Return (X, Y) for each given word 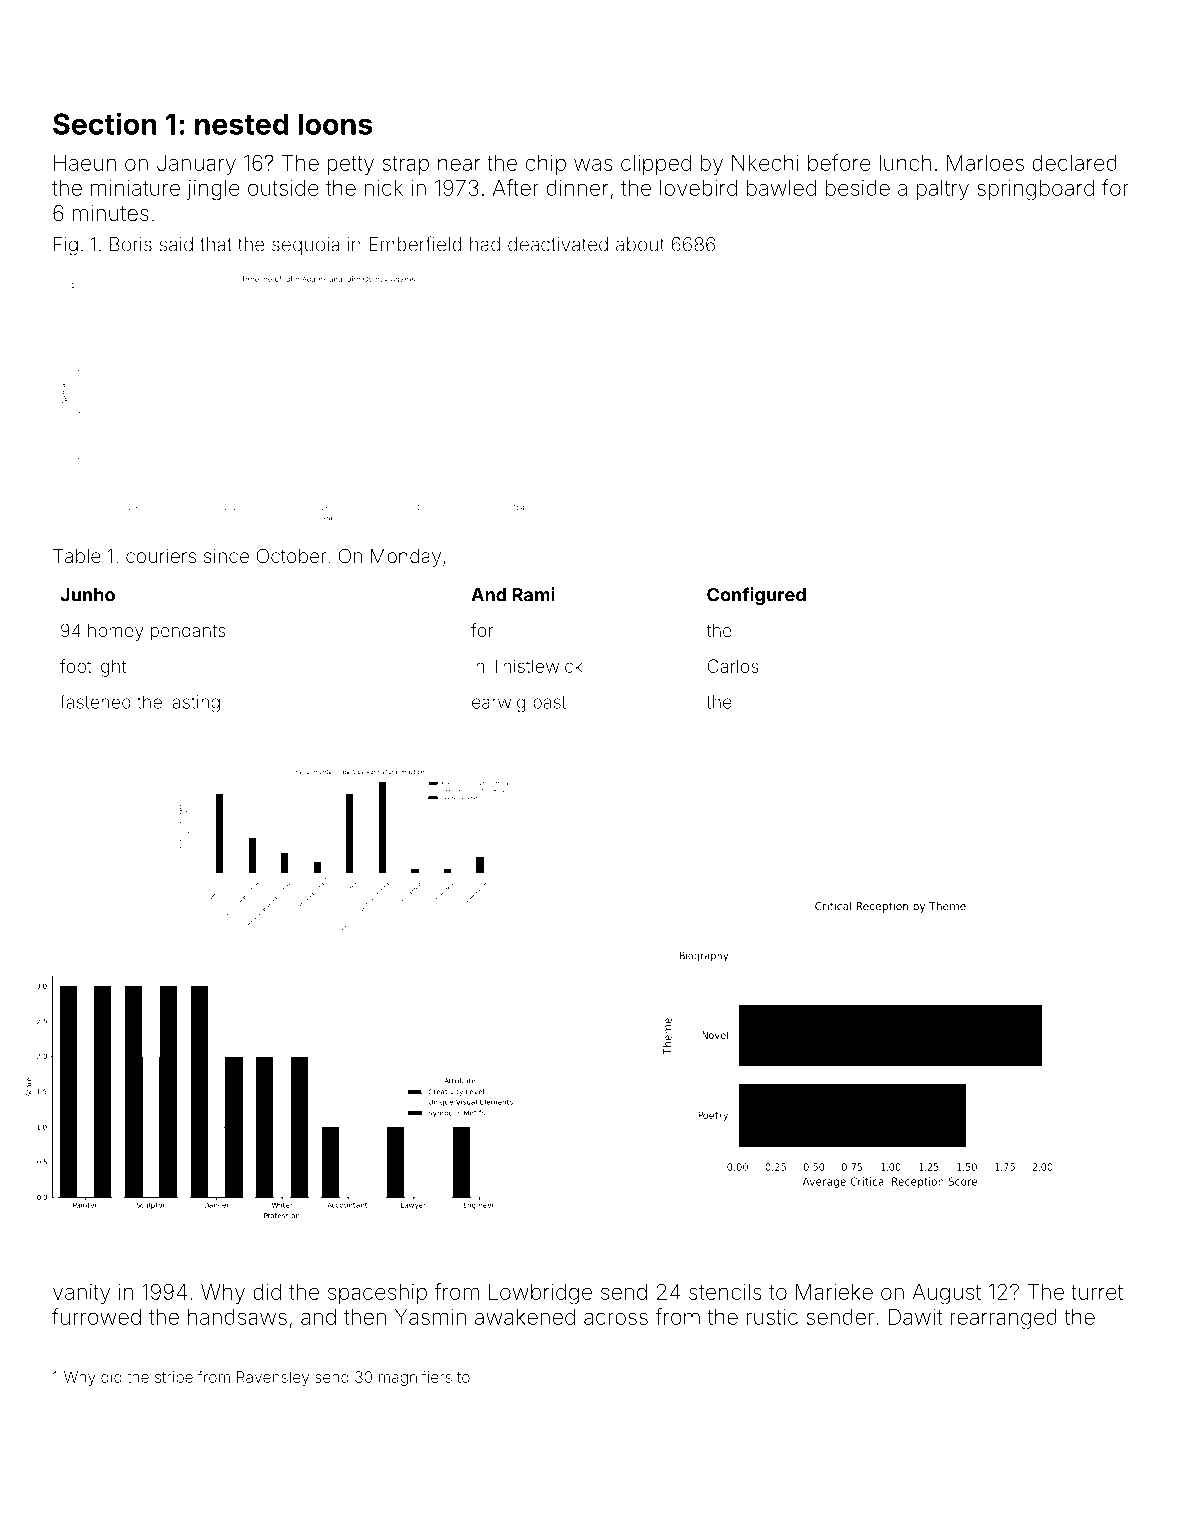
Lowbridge (540, 1294)
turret (1097, 1292)
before (839, 162)
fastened (95, 701)
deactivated (558, 244)
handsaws (237, 1317)
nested (242, 124)
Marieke (834, 1292)
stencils (725, 1292)
